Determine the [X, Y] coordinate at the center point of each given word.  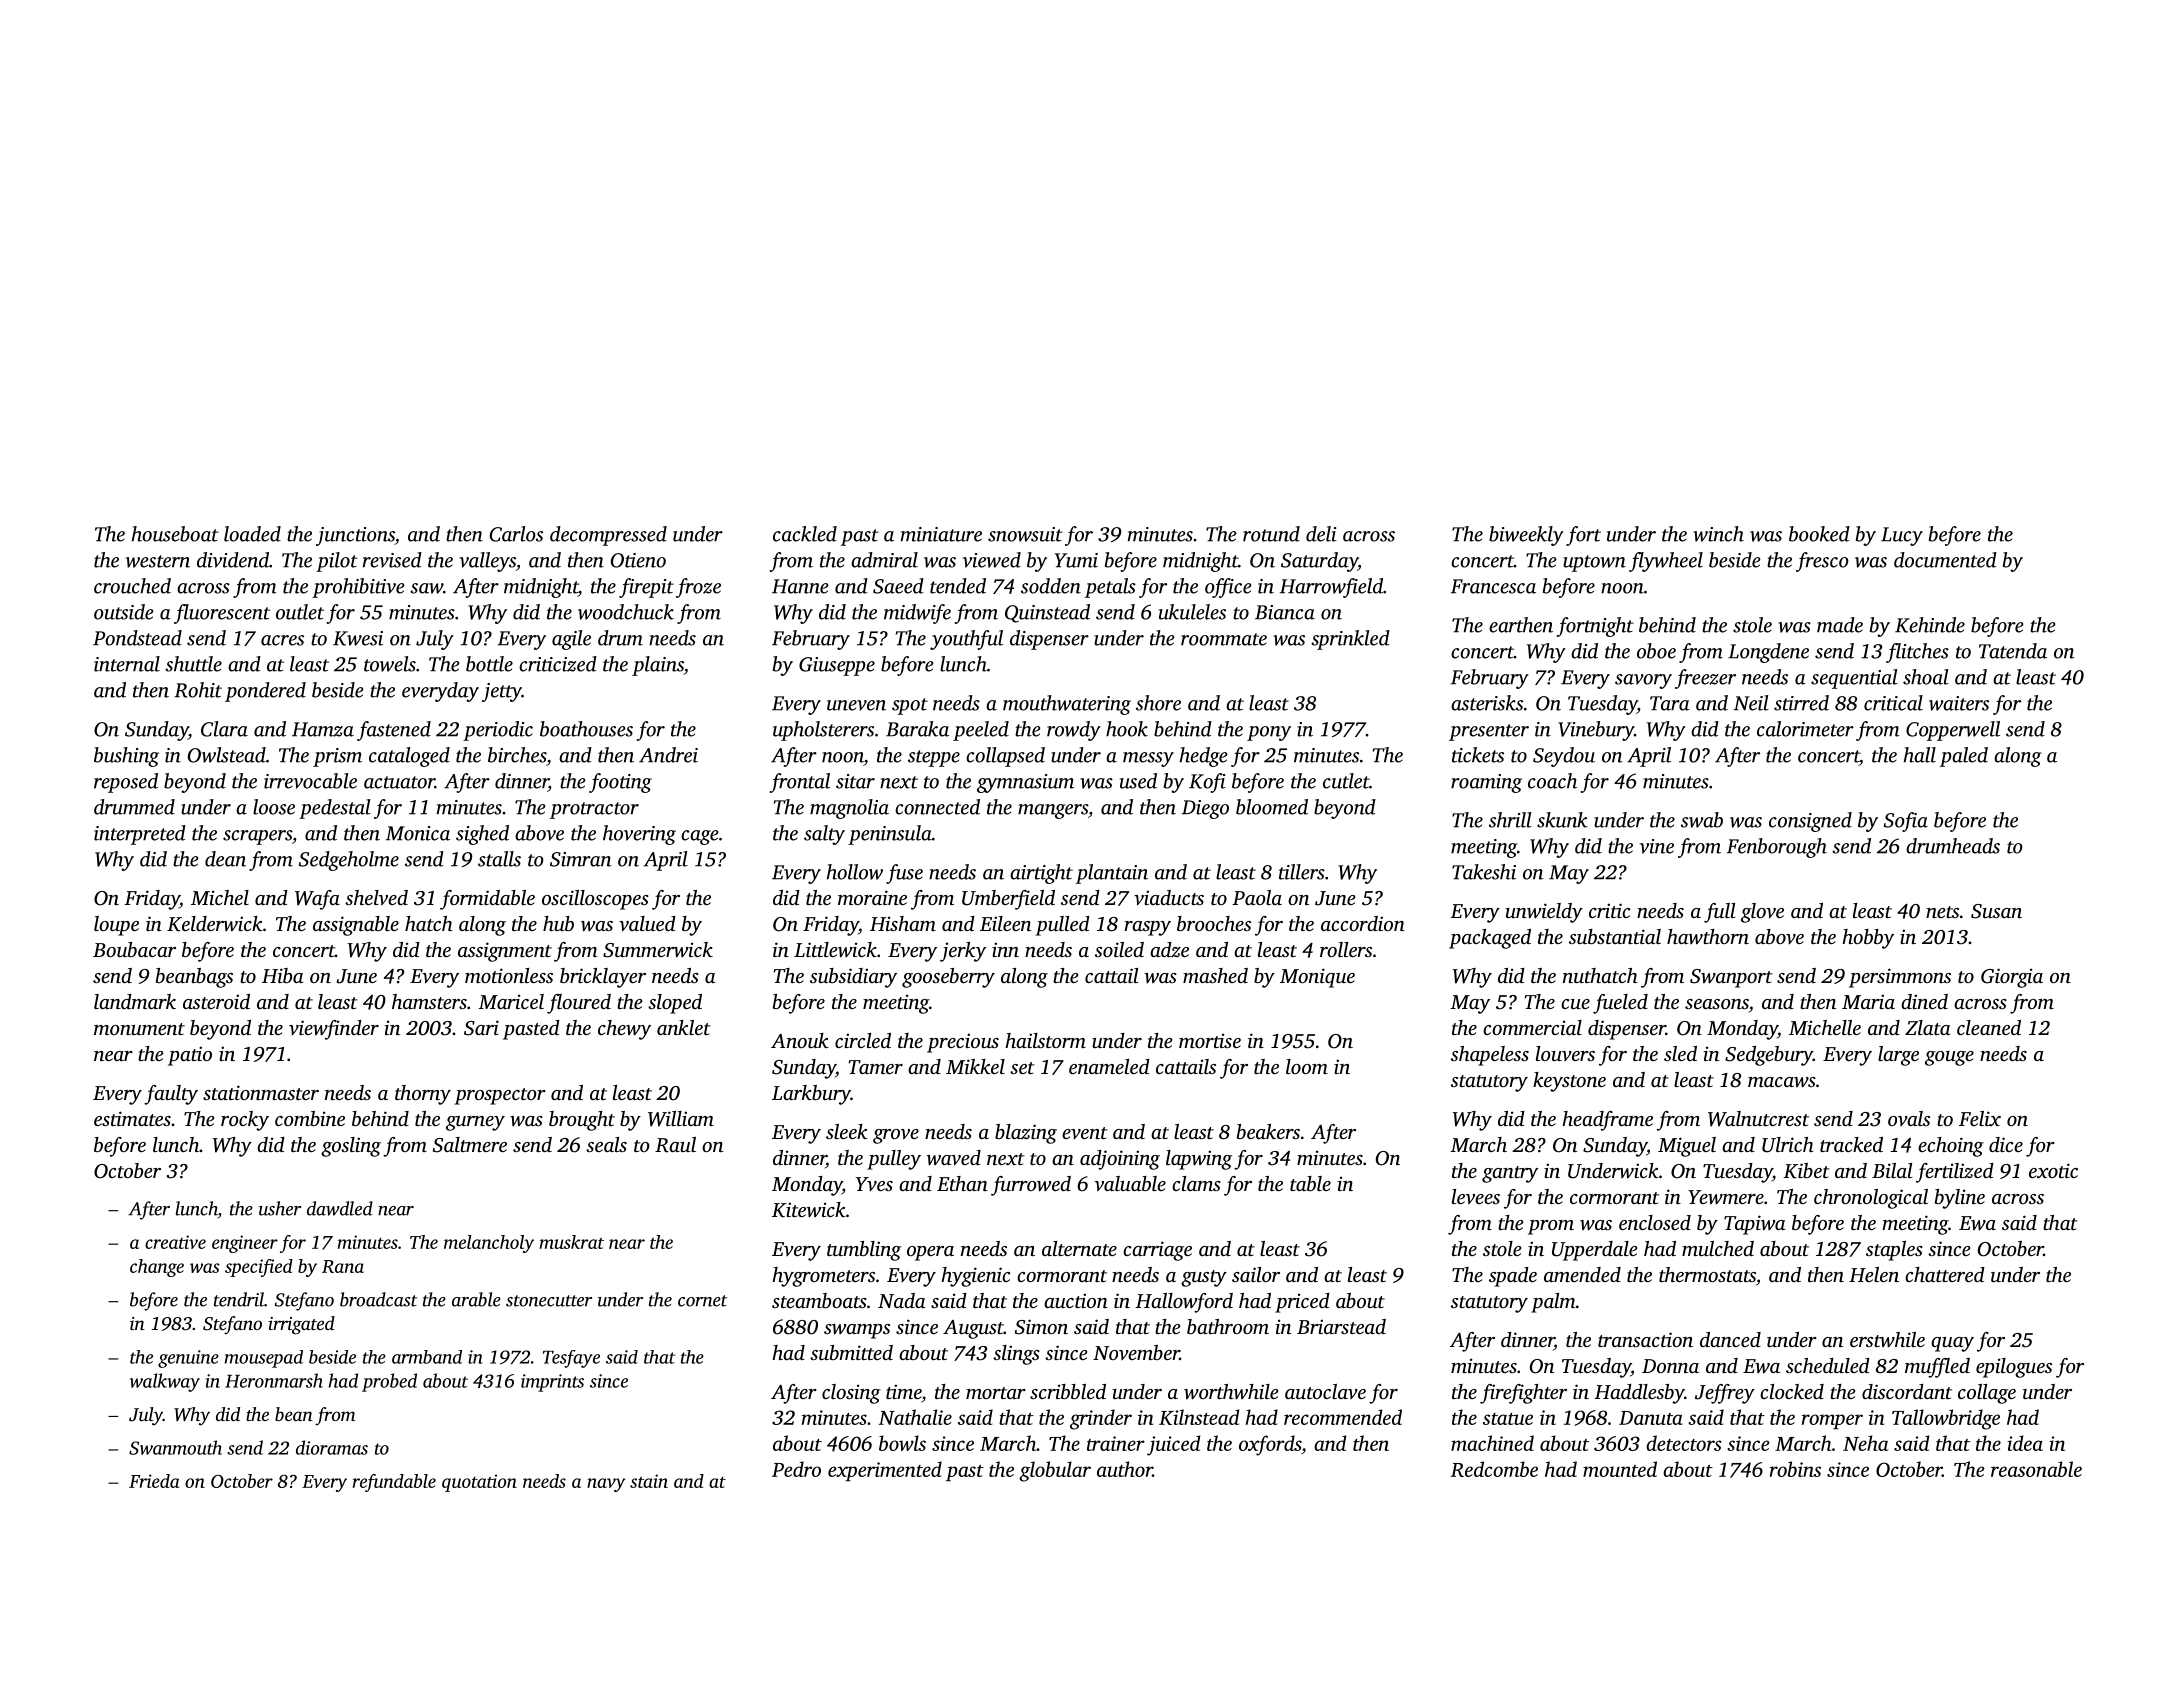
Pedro [796, 1469]
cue [1575, 1004]
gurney [475, 1123]
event [1085, 1133]
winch [1718, 534]
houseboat [175, 534]
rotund [1271, 534]
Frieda [154, 1481]
